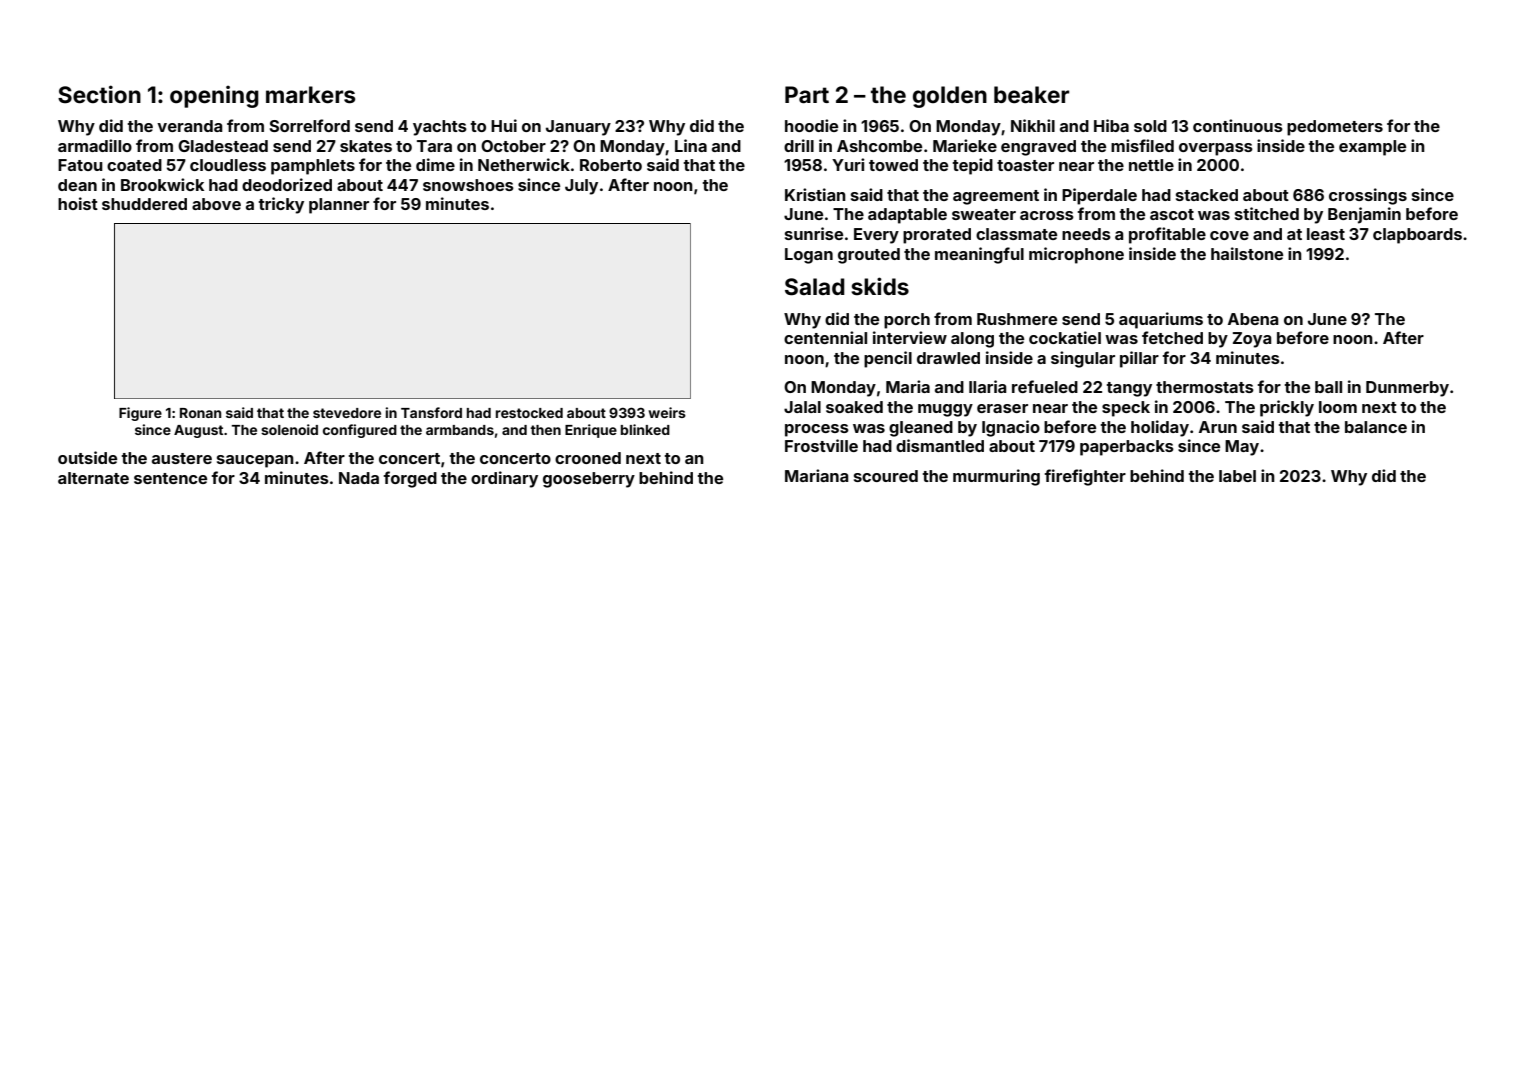  I want to click on restocked, so click(529, 413).
